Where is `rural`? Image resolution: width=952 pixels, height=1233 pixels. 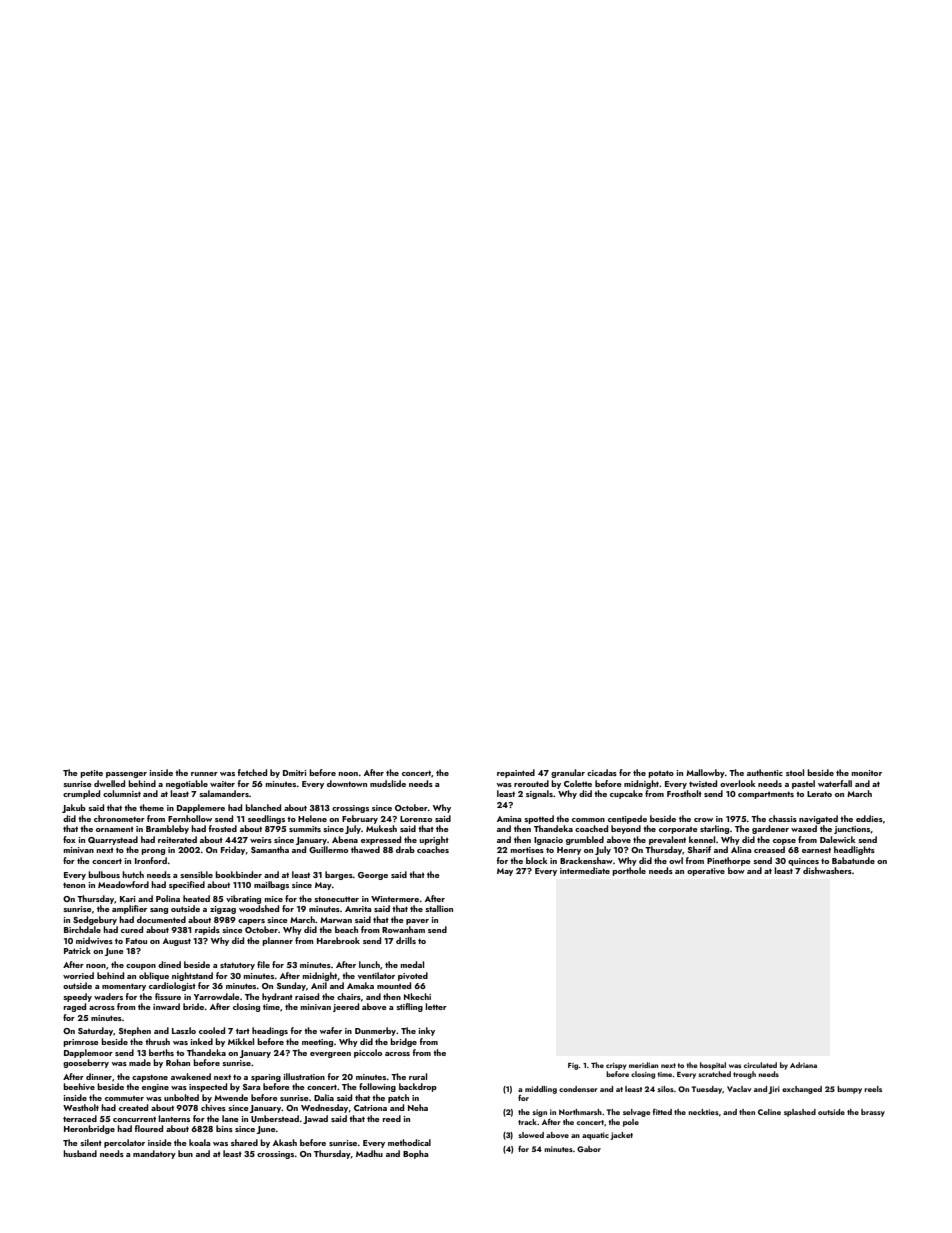 rural is located at coordinates (418, 1076).
